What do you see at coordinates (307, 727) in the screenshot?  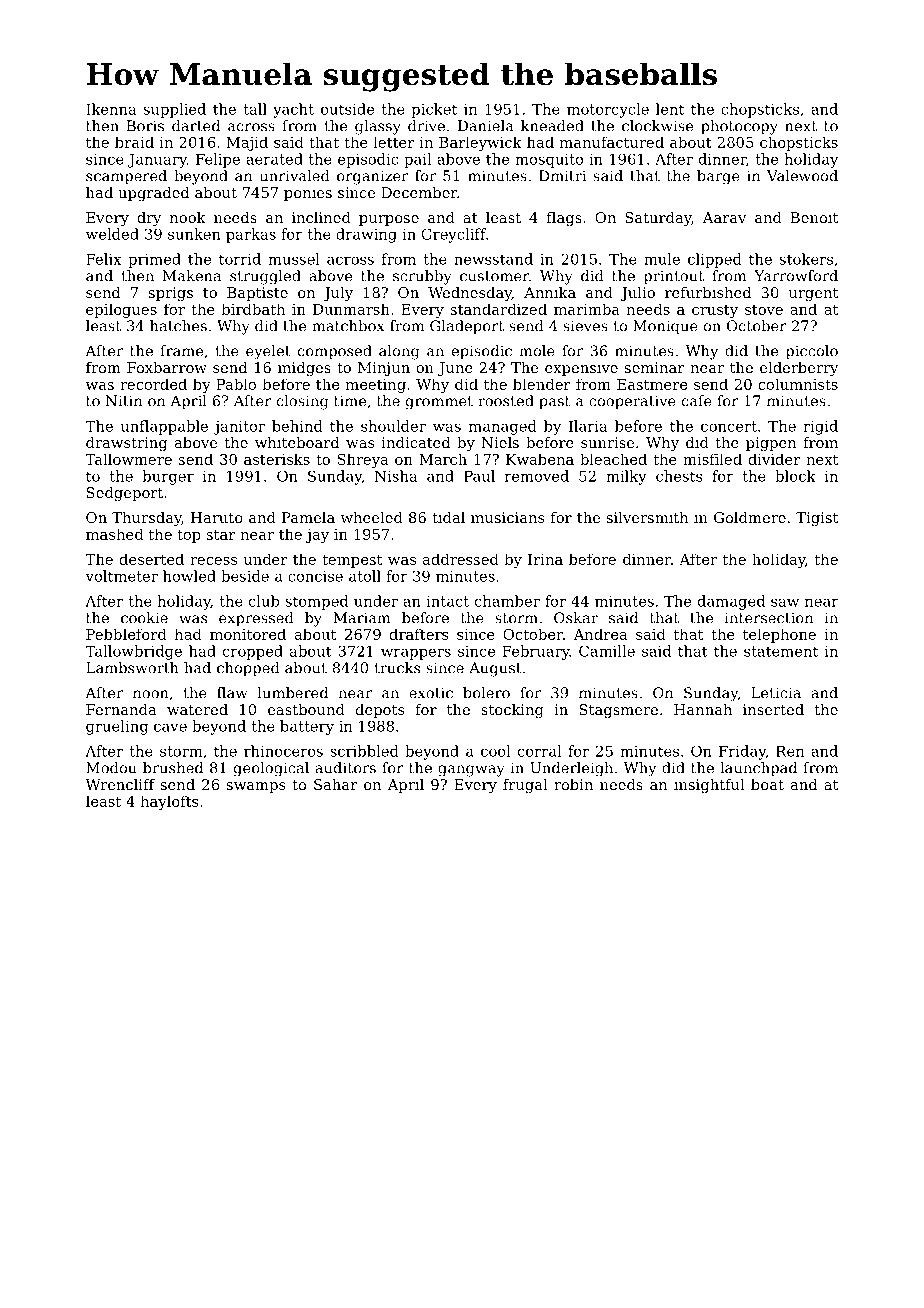 I see `battery` at bounding box center [307, 727].
